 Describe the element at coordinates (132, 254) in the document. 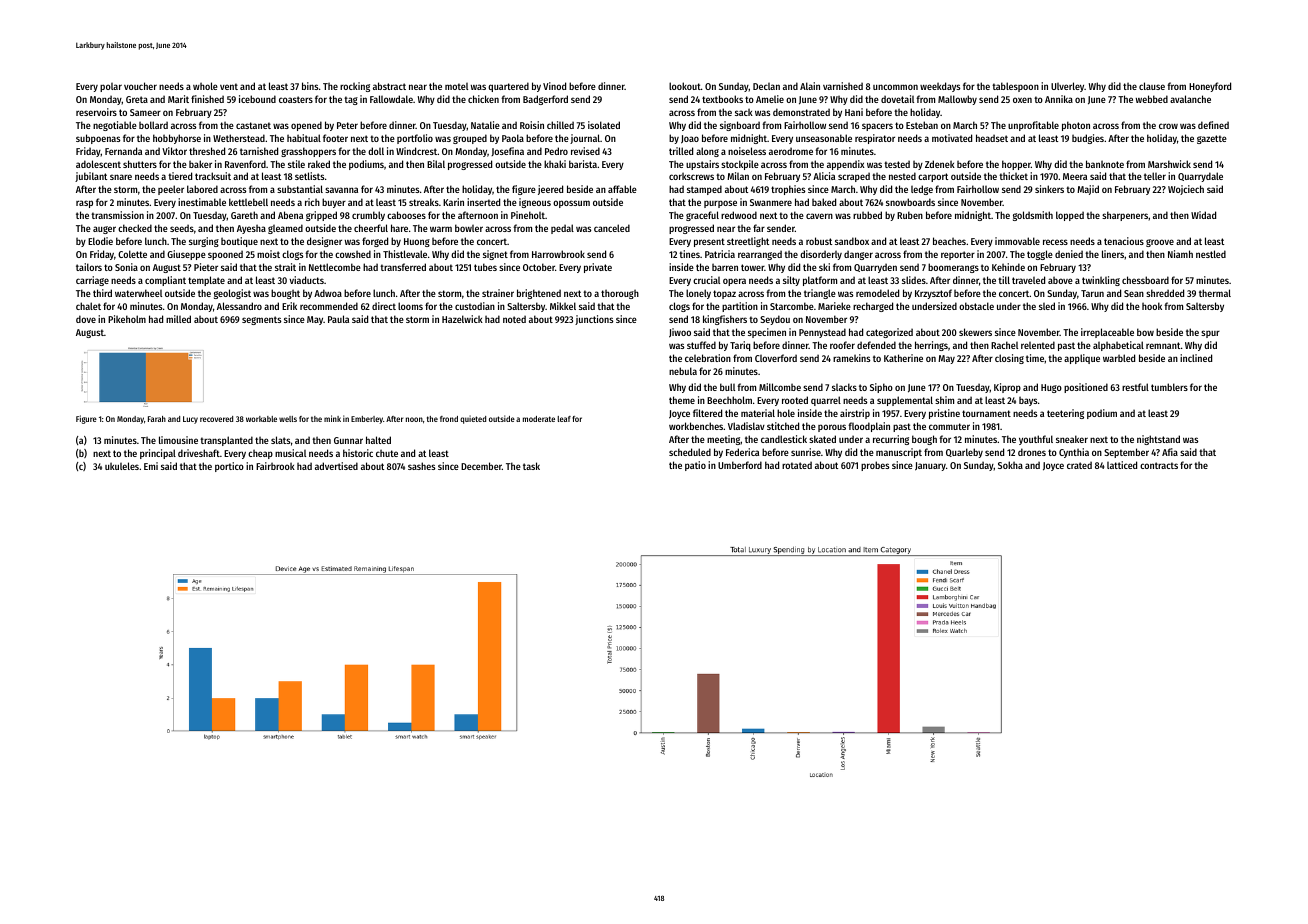

I see `Colette` at that location.
